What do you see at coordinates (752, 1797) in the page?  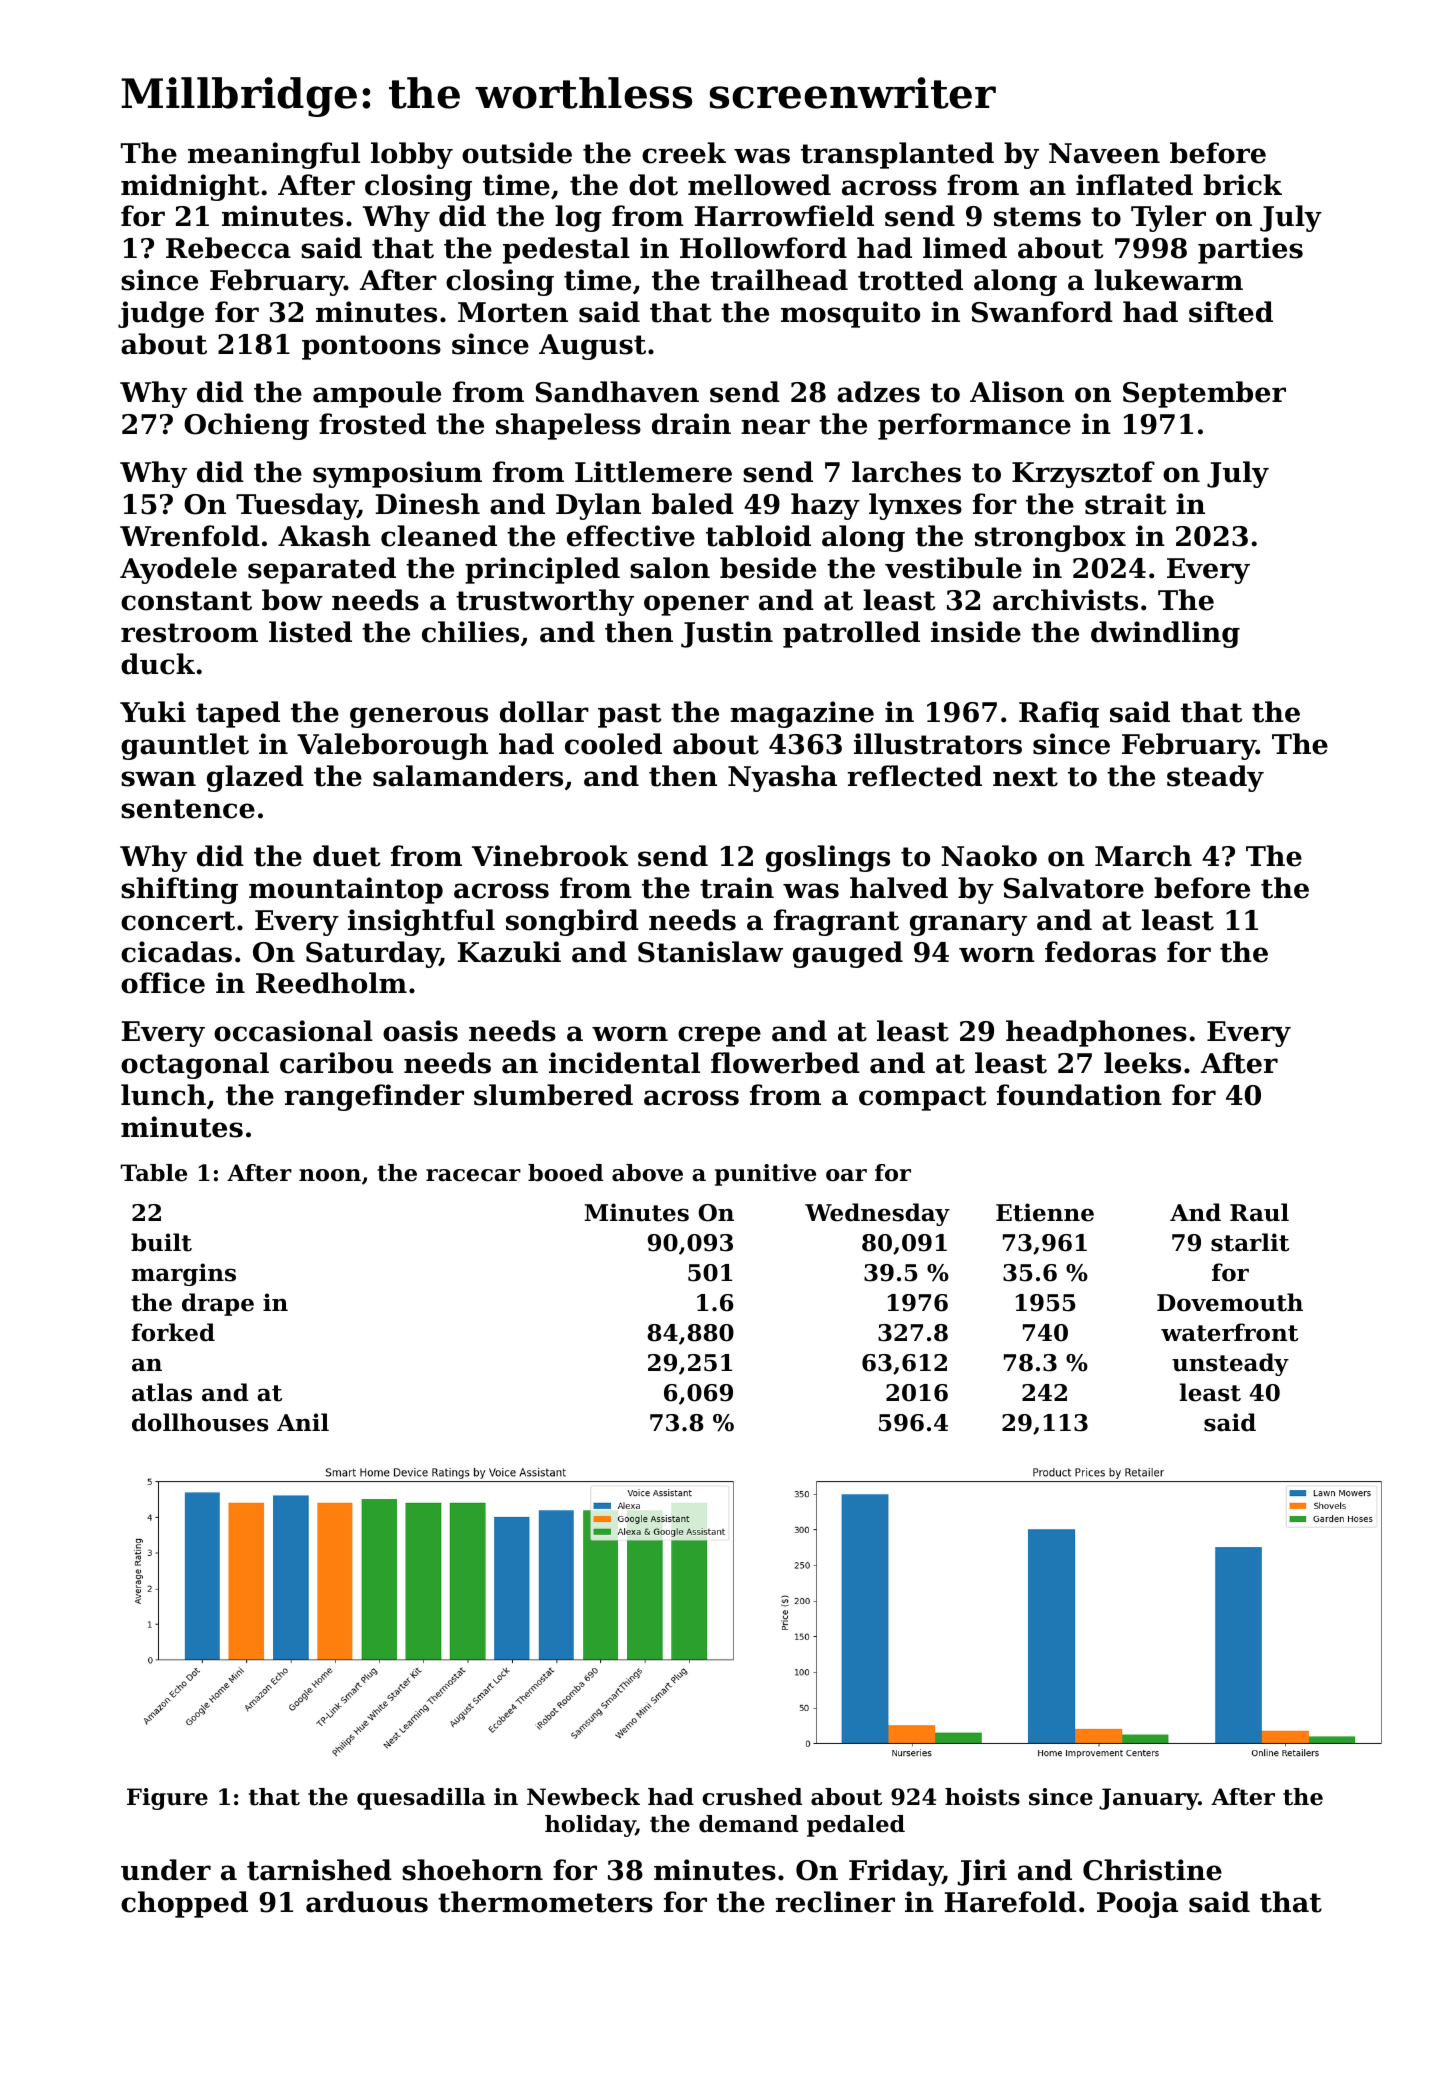 I see `crushed` at bounding box center [752, 1797].
